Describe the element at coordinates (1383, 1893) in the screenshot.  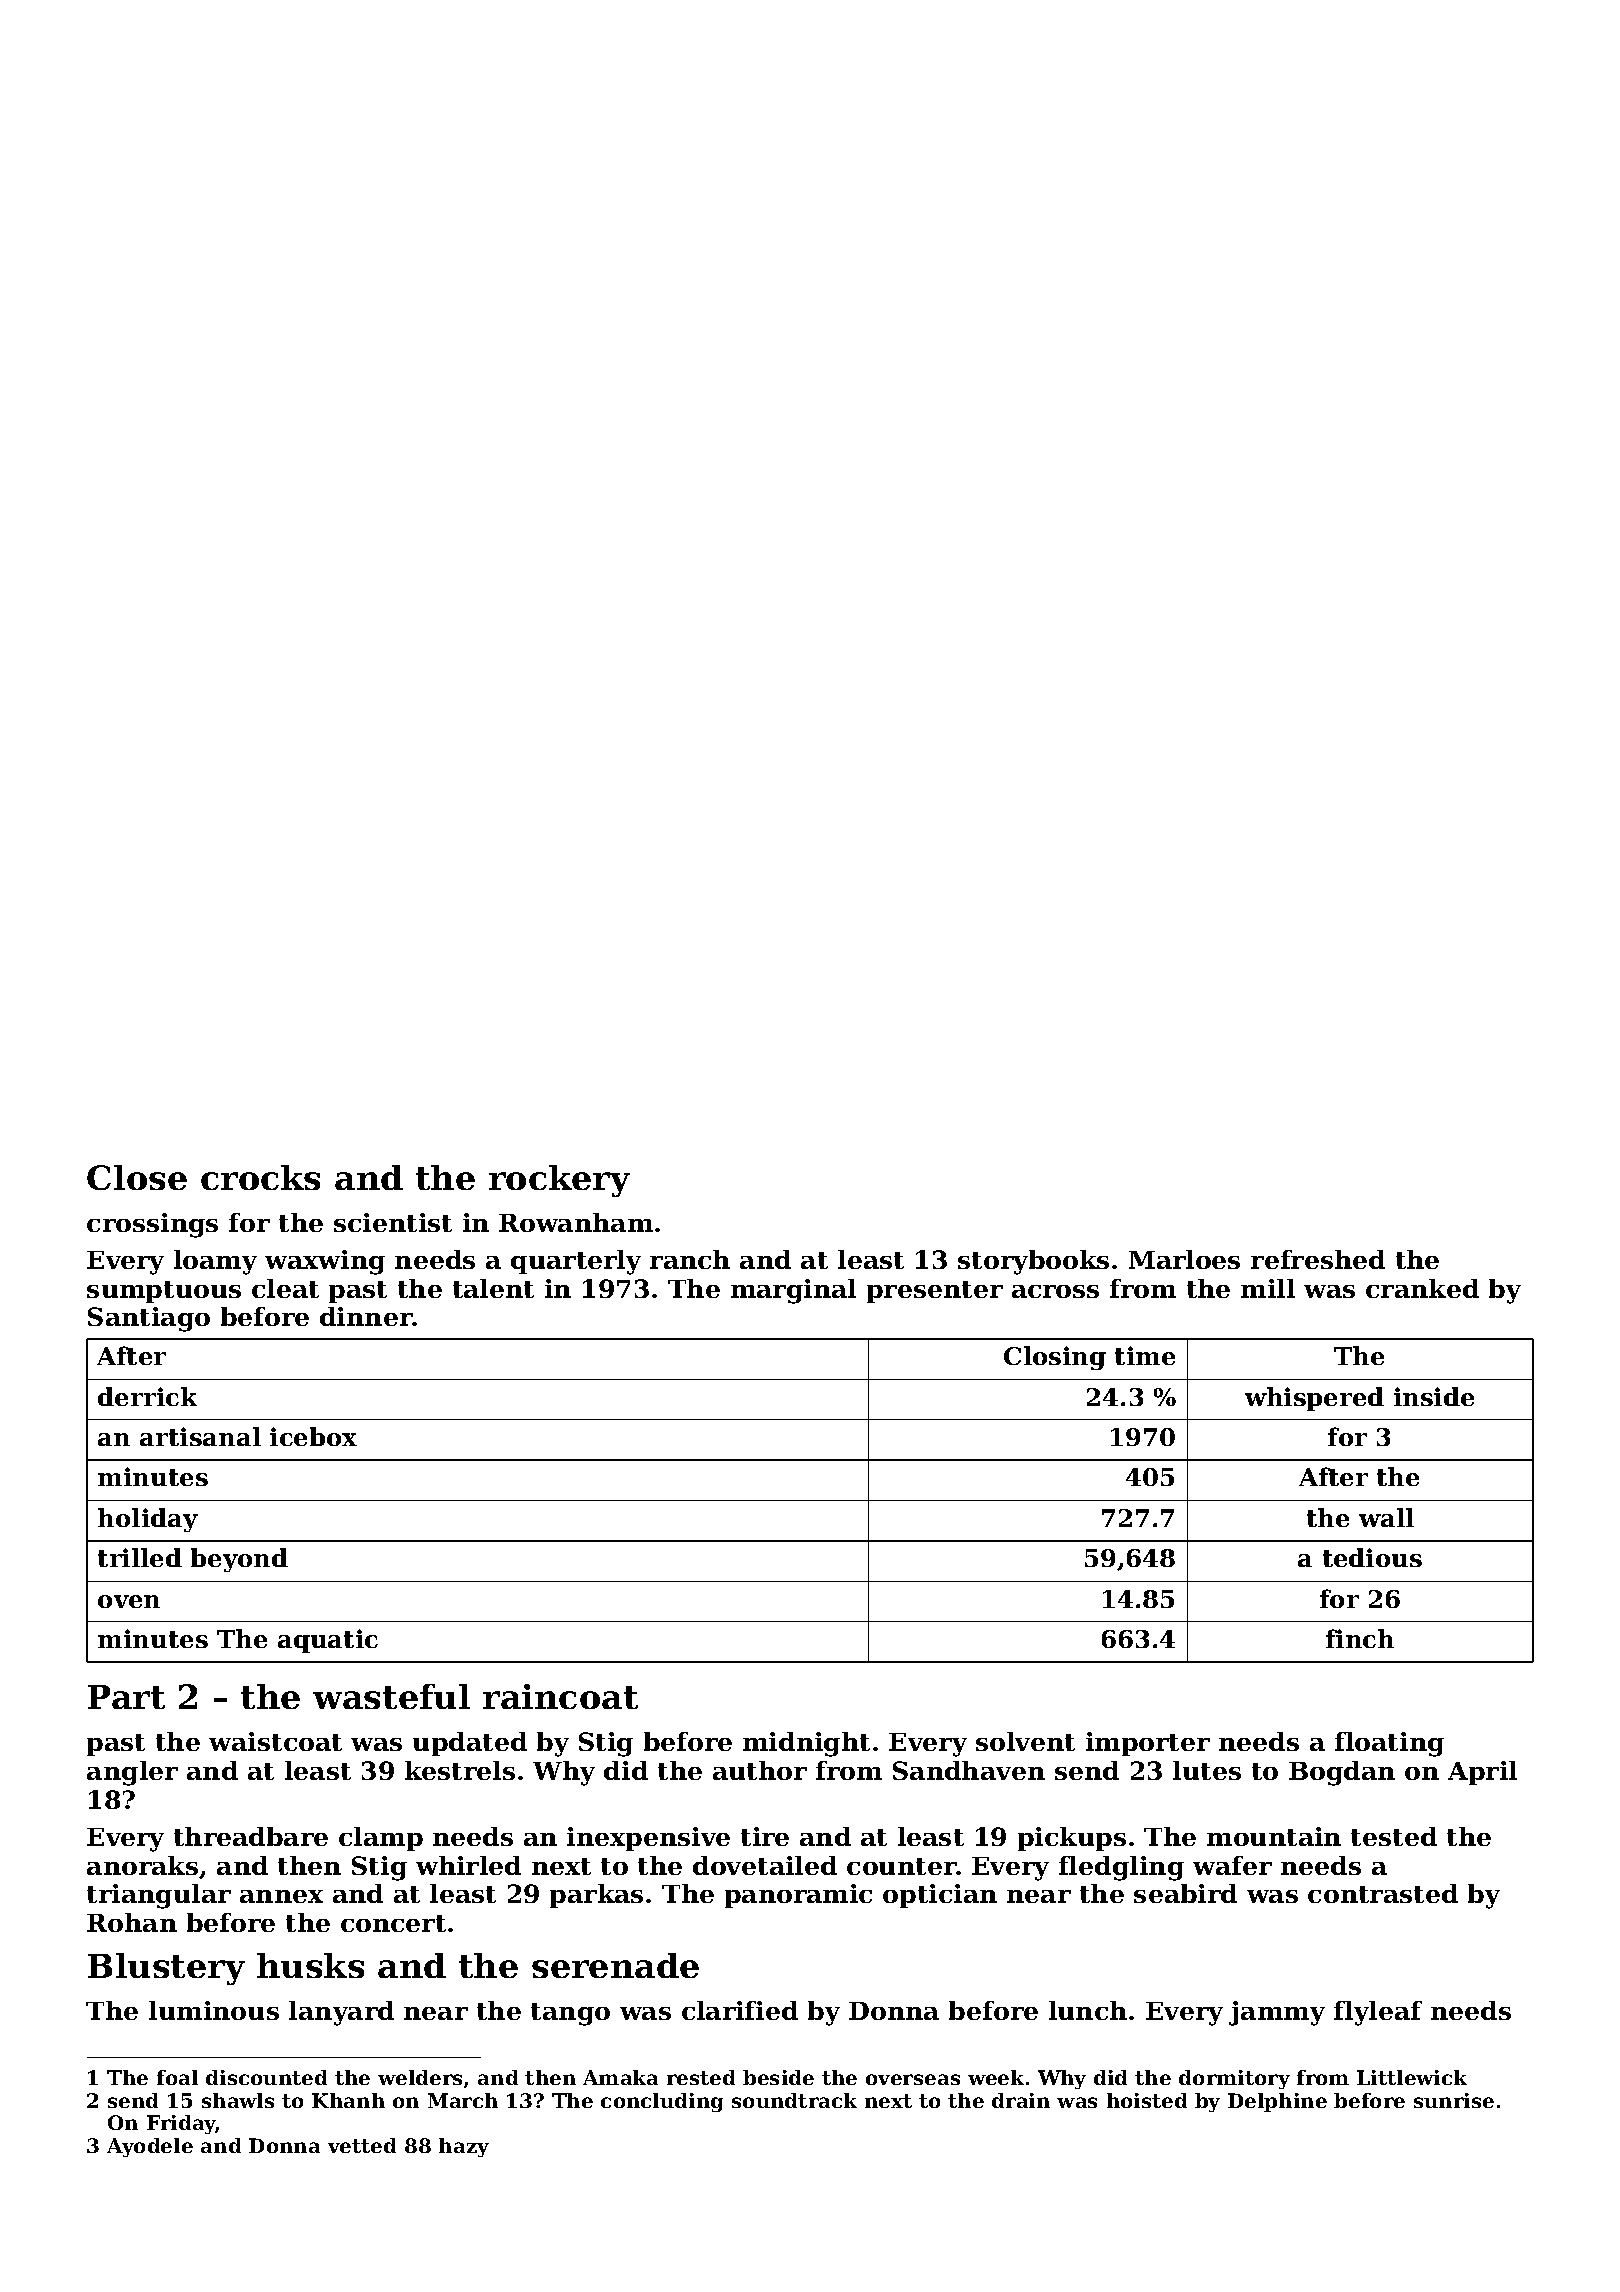
I see `contrasted` at that location.
